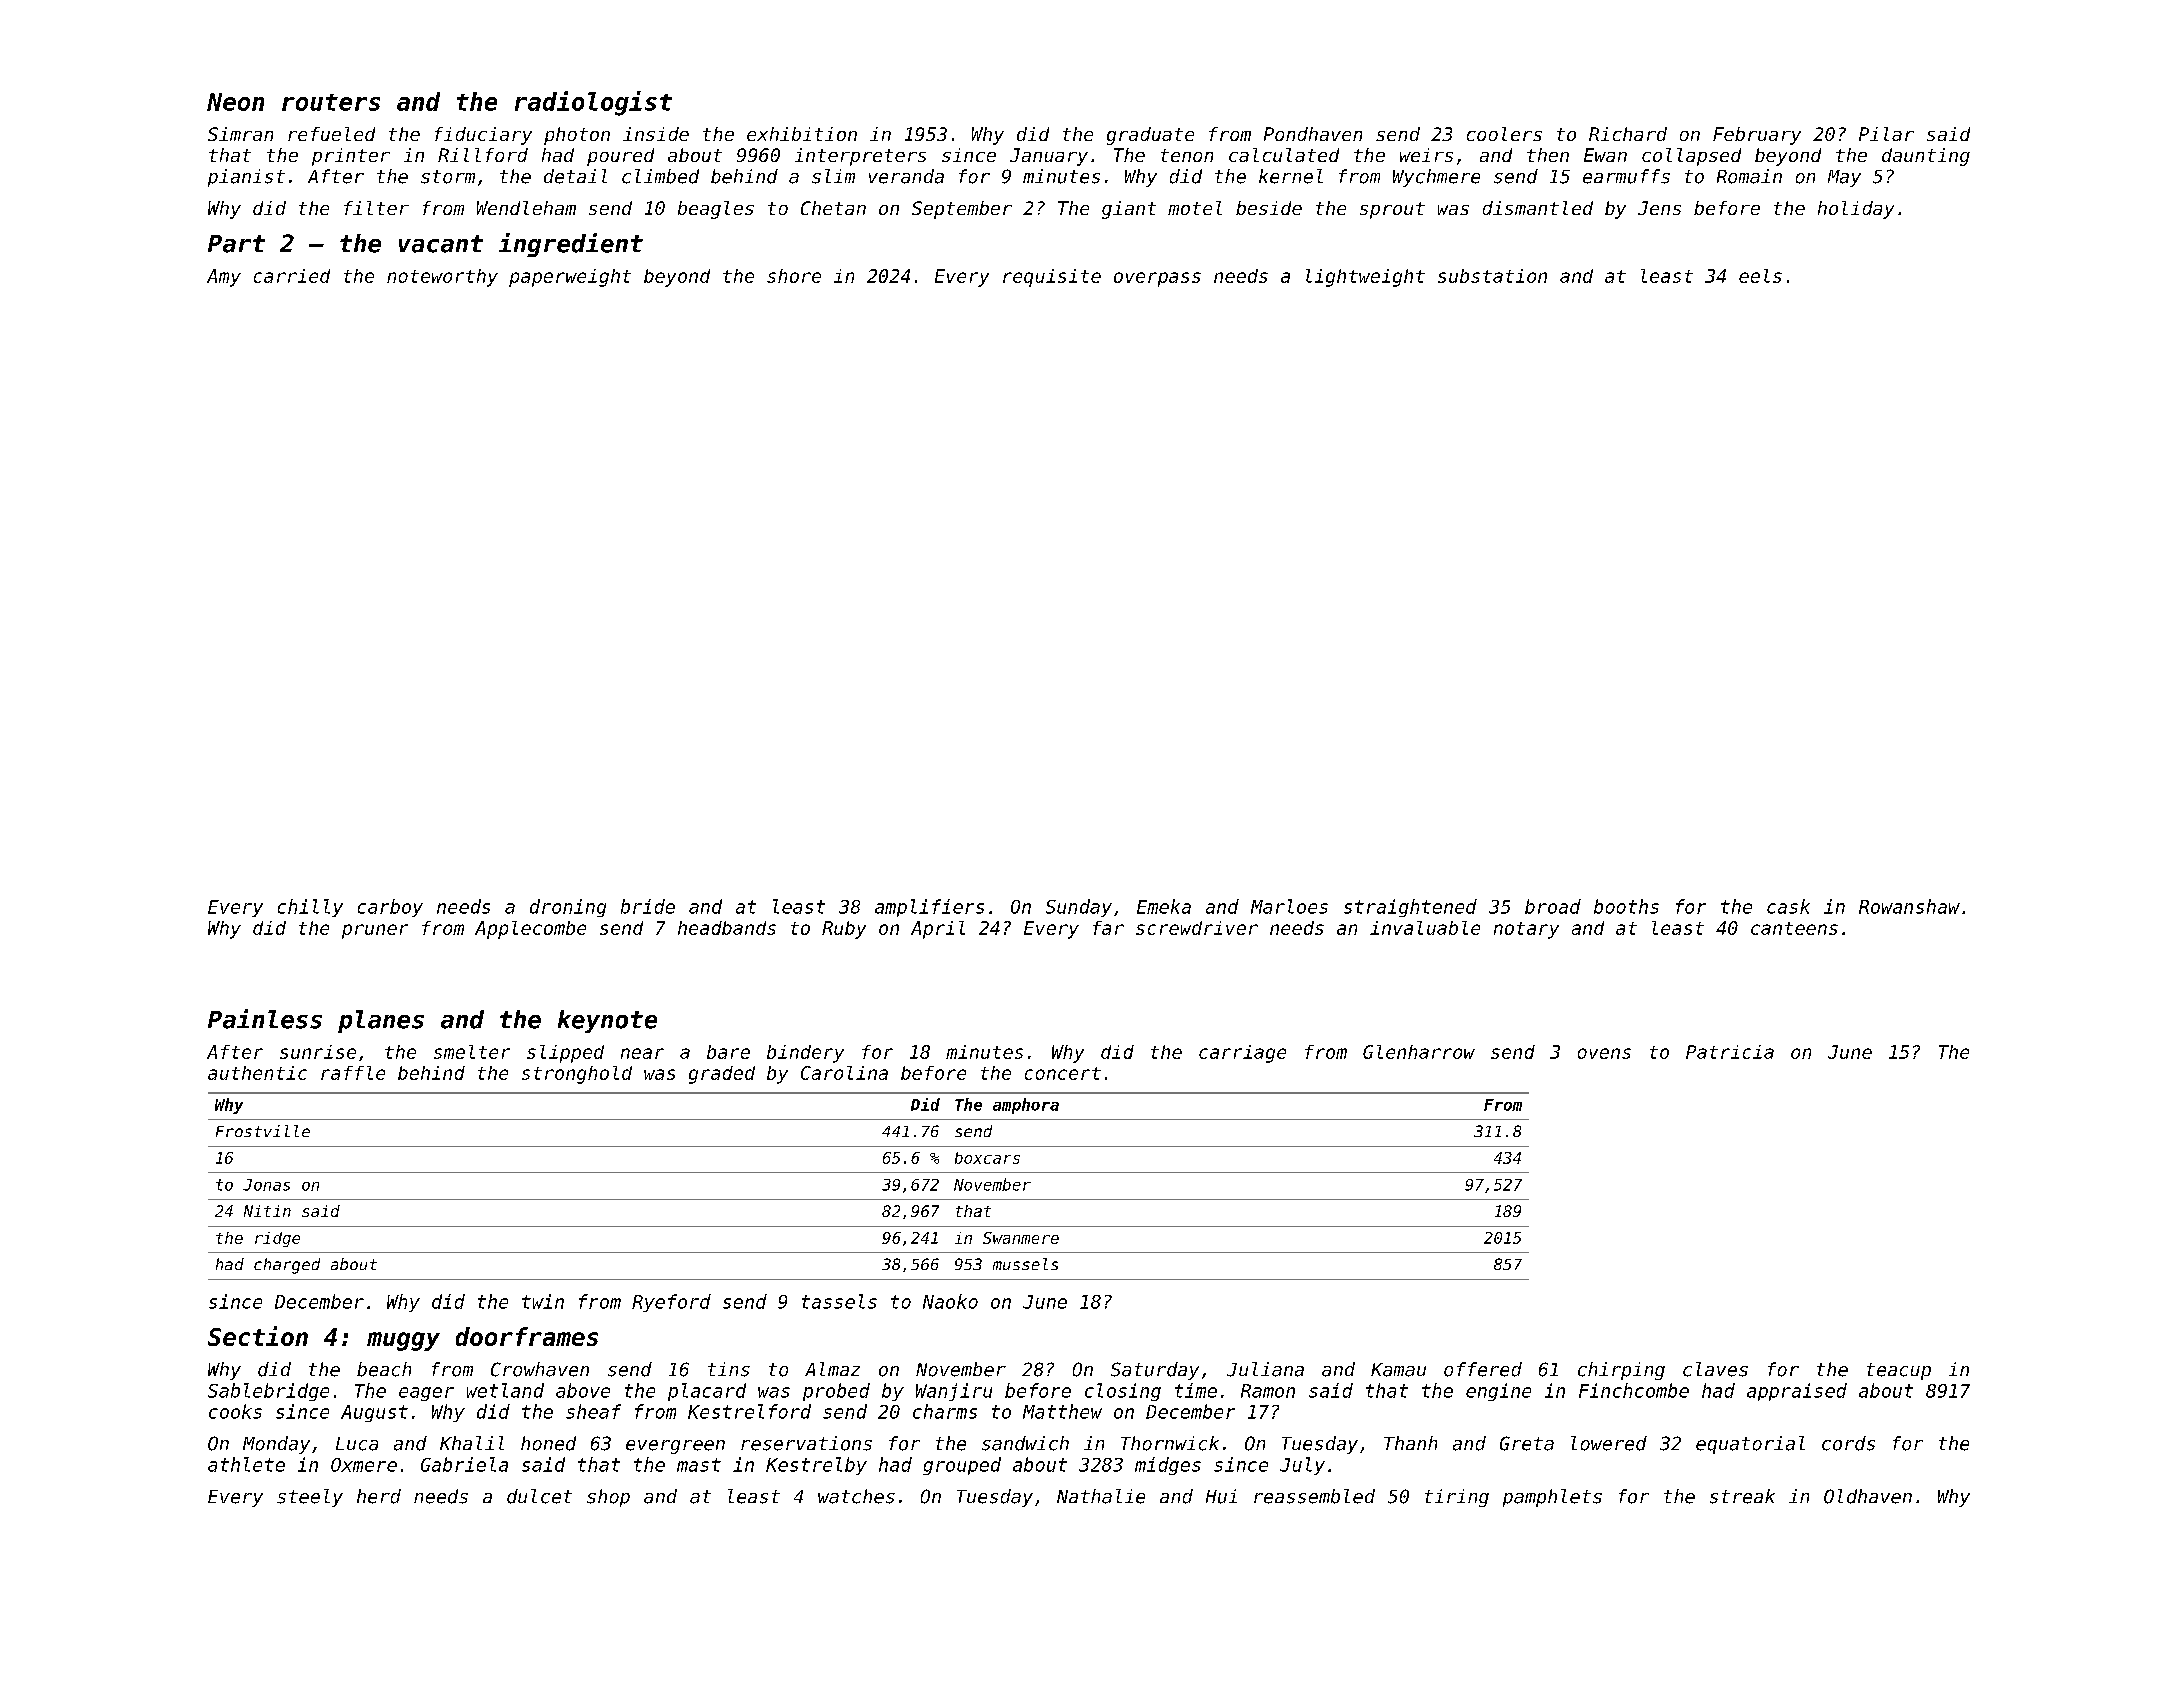  I want to click on ovens, so click(1604, 1053).
